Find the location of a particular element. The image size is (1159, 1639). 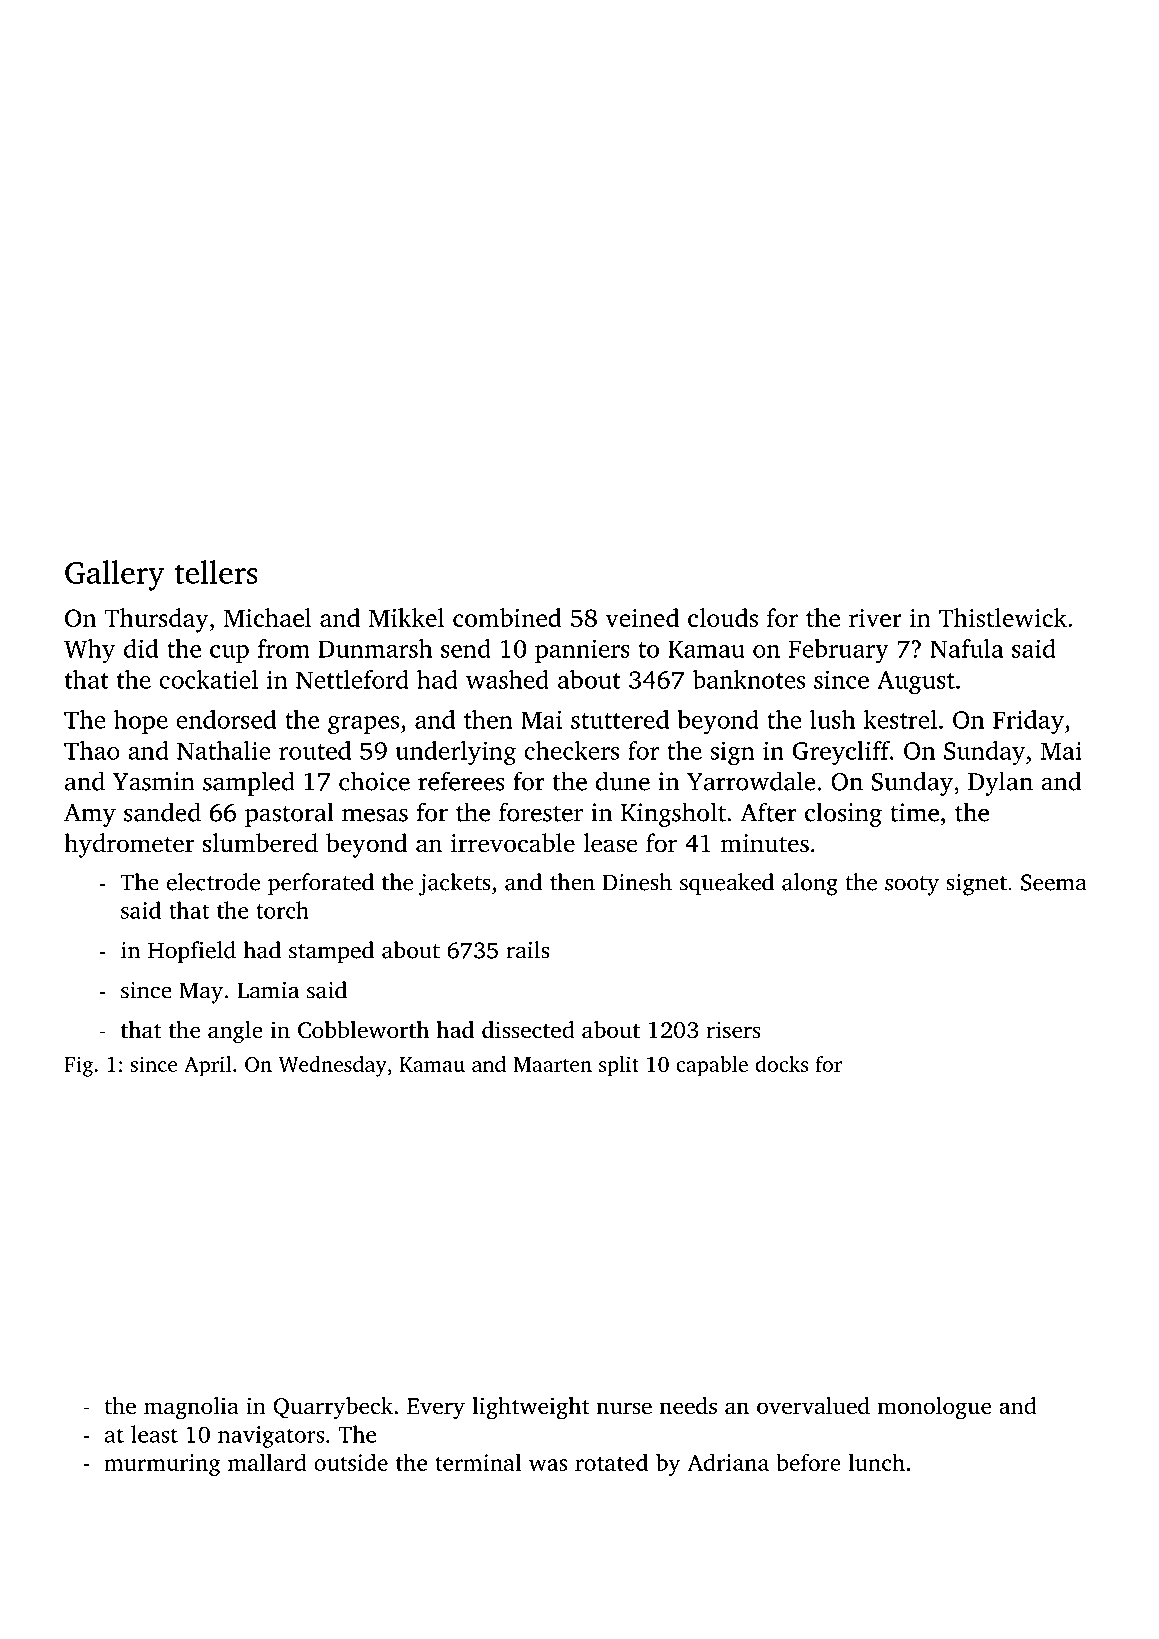

choice is located at coordinates (374, 781).
